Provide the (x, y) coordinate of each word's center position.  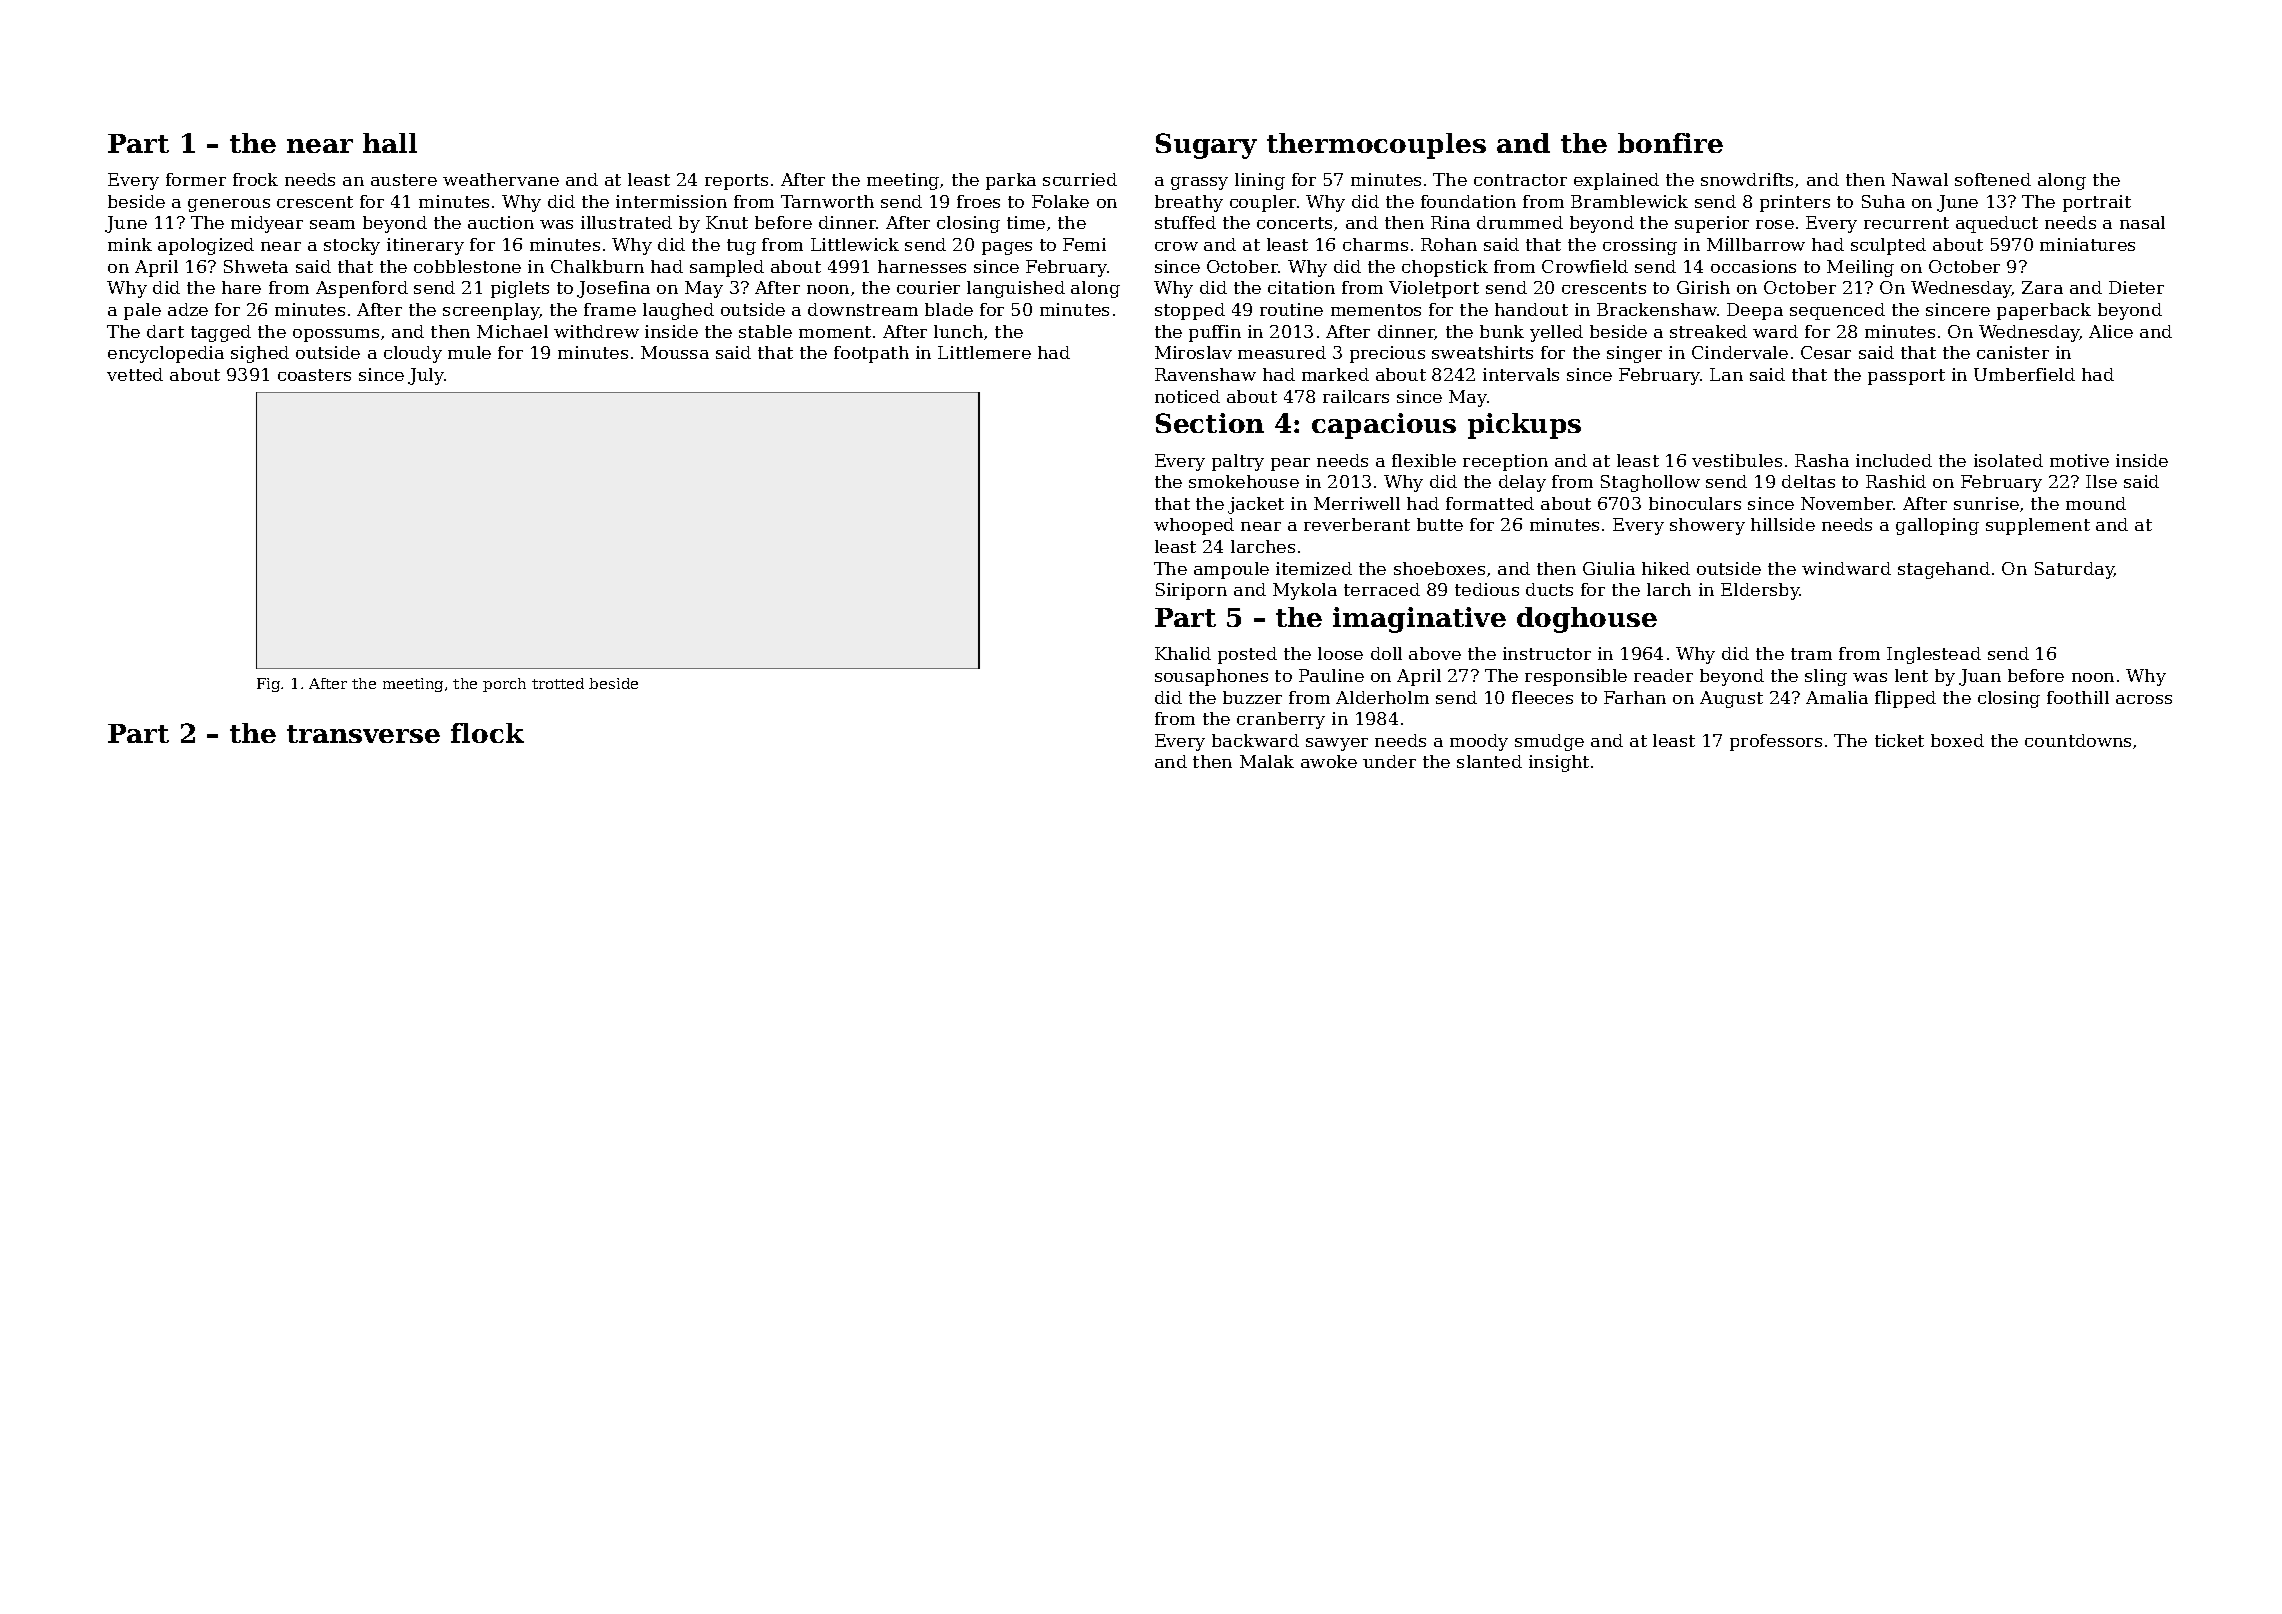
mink (130, 244)
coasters (314, 375)
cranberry (1281, 720)
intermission (671, 201)
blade (949, 309)
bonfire (1670, 143)
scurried (1080, 179)
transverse (363, 734)
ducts (1549, 589)
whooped (1194, 526)
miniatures (2087, 244)
